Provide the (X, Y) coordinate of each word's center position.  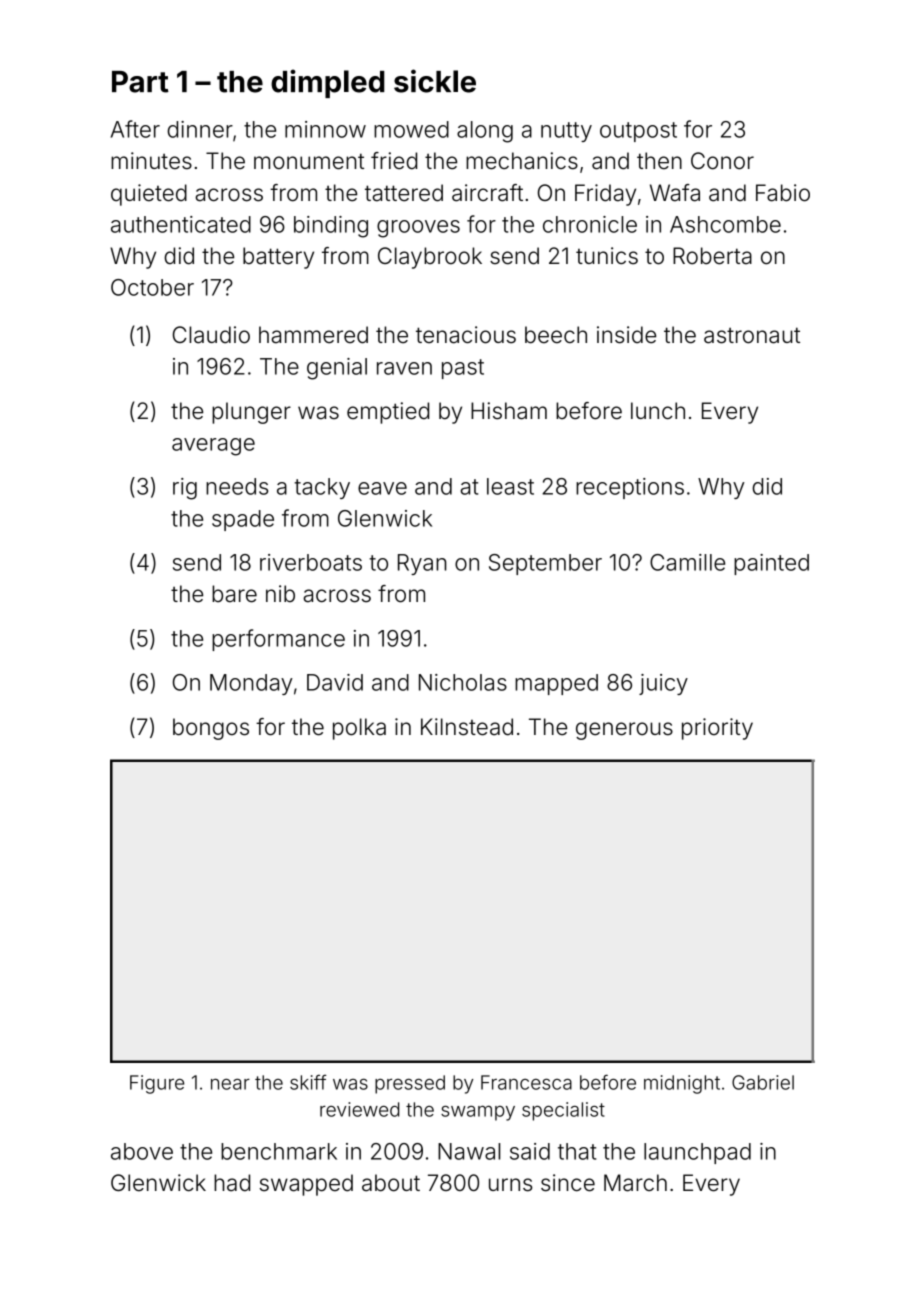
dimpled (328, 83)
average (213, 447)
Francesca (526, 1082)
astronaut (752, 335)
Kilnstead (467, 727)
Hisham (509, 411)
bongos (211, 729)
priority (717, 729)
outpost (638, 132)
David (335, 682)
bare (234, 594)
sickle (435, 81)
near (230, 1084)
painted (771, 564)
